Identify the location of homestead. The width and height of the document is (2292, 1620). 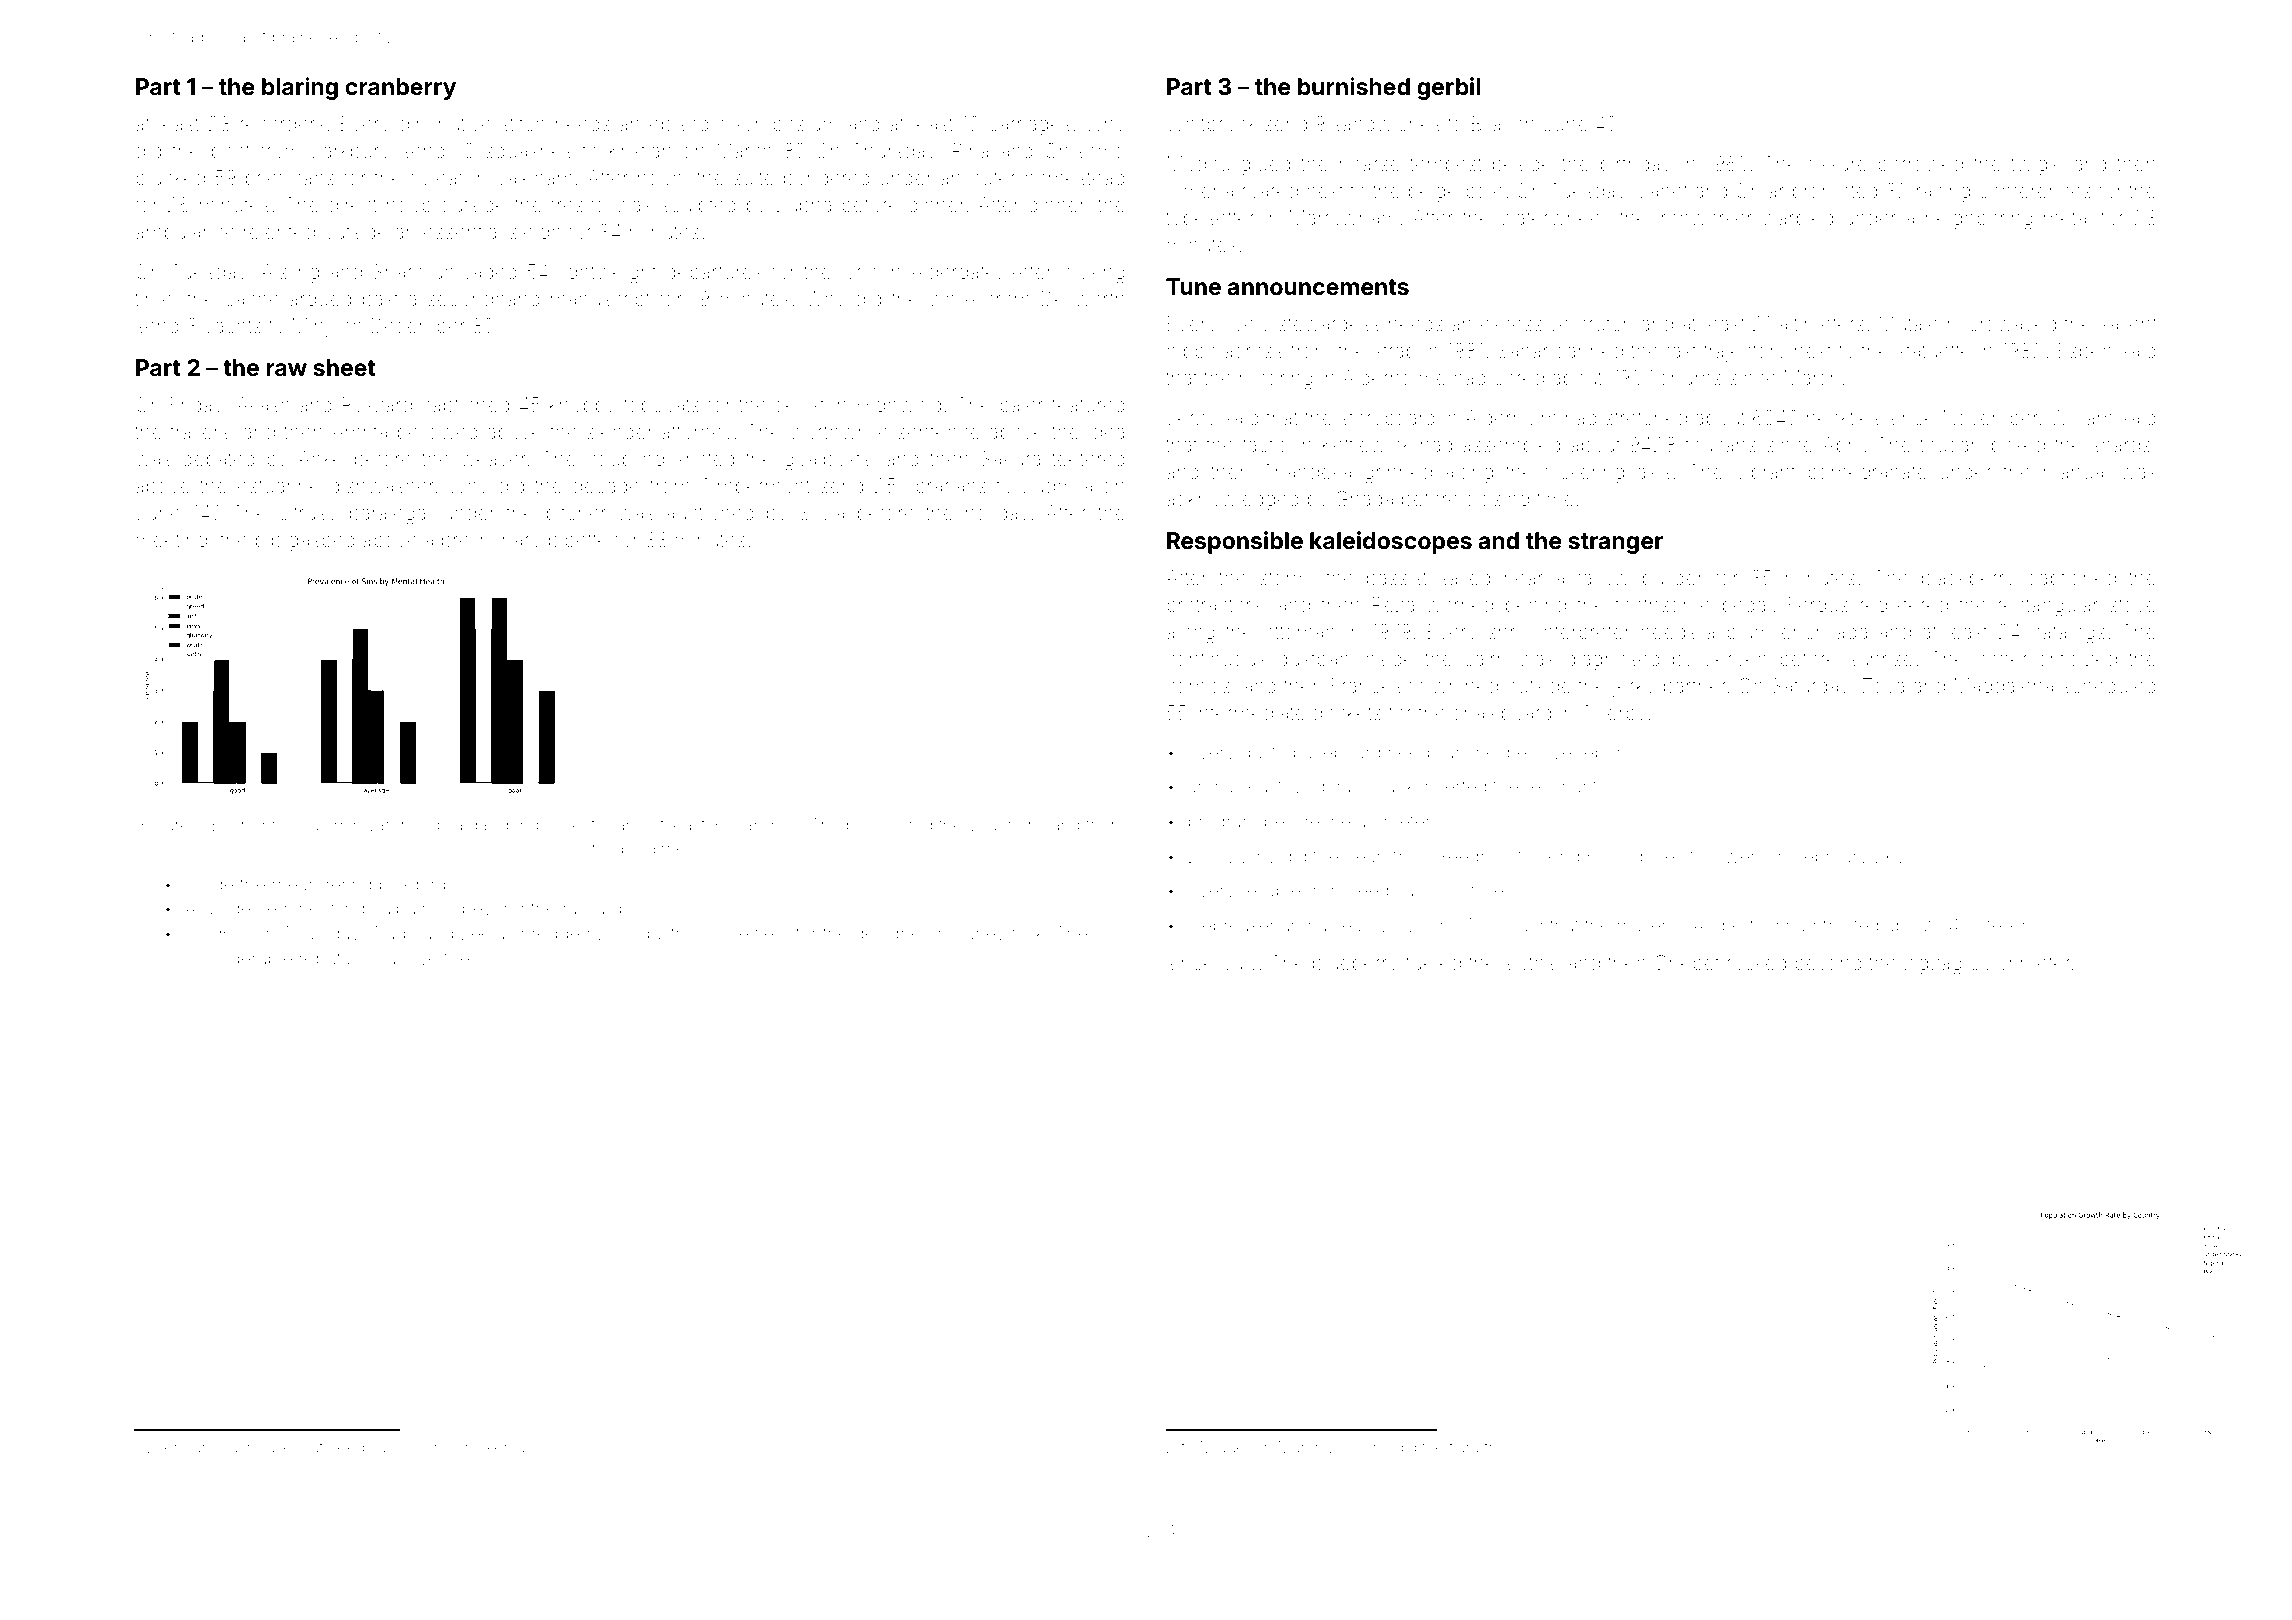
(1075, 177).
